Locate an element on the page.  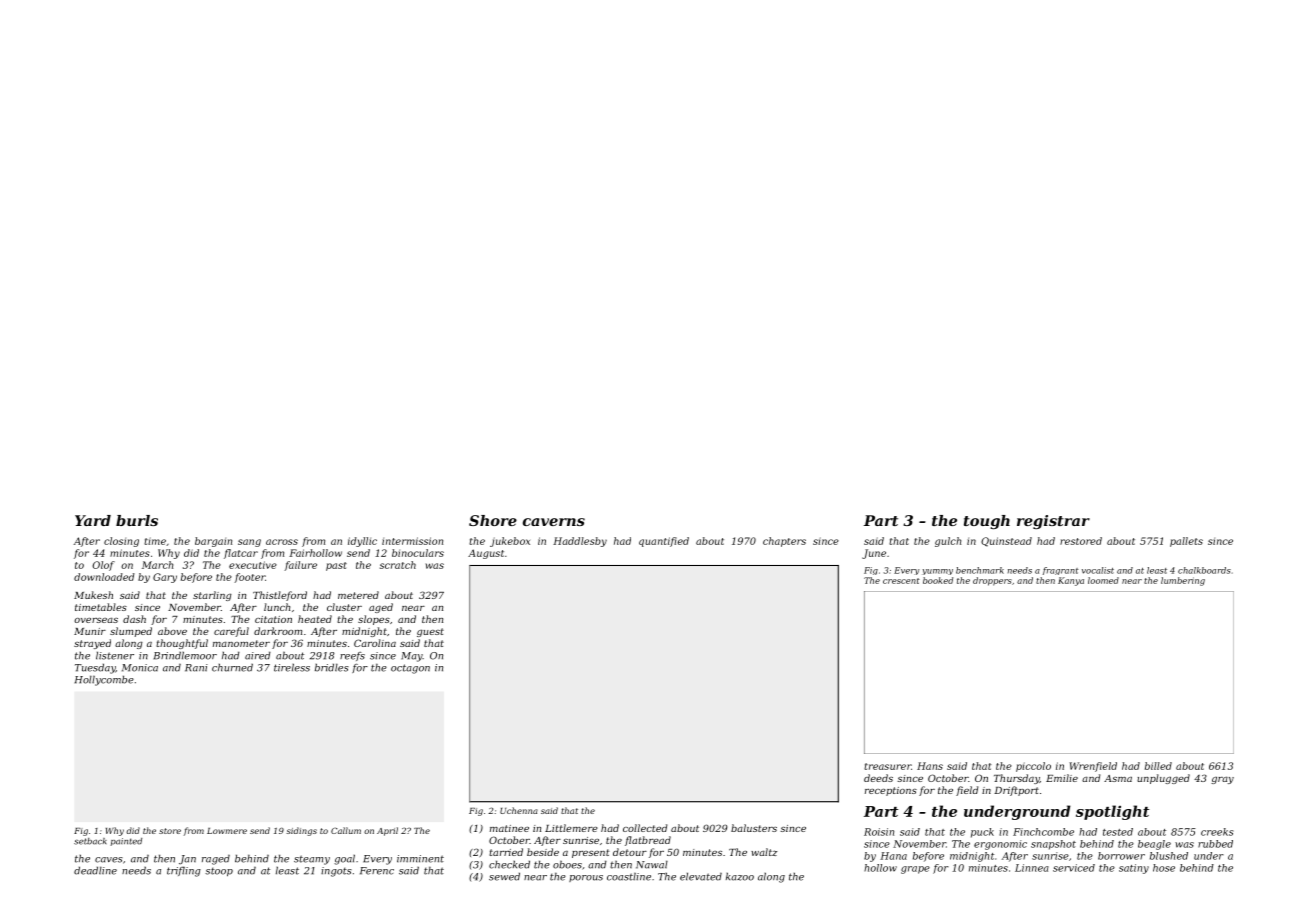
deeds is located at coordinates (878, 778).
